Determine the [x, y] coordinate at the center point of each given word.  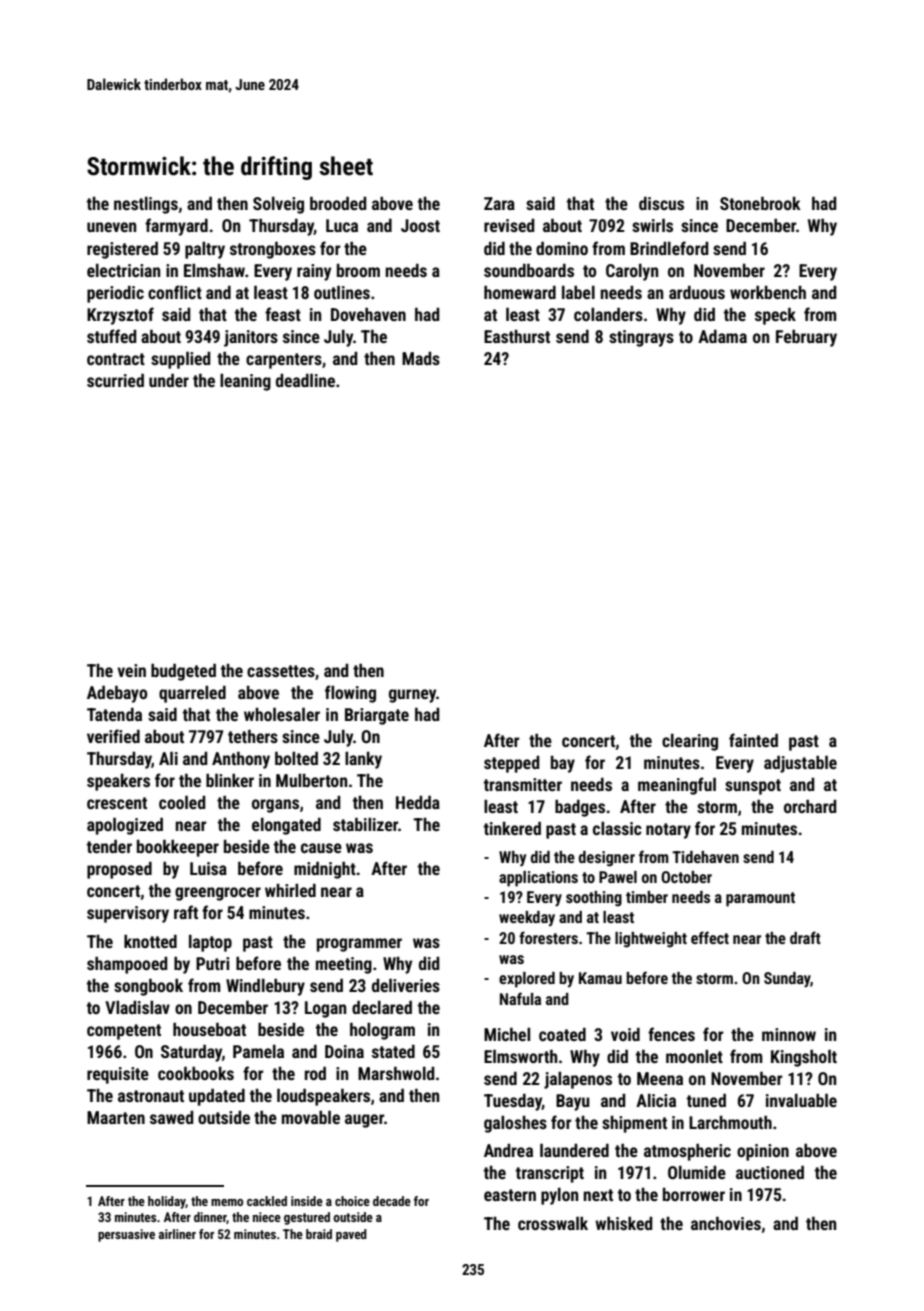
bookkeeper [178, 848]
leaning [245, 382]
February [806, 338]
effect [710, 937]
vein [131, 670]
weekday [527, 919]
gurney [412, 696]
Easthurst [517, 336]
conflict [175, 292]
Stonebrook [760, 203]
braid [319, 1234]
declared [382, 1007]
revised [509, 225]
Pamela [258, 1051]
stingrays [641, 338]
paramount [760, 899]
